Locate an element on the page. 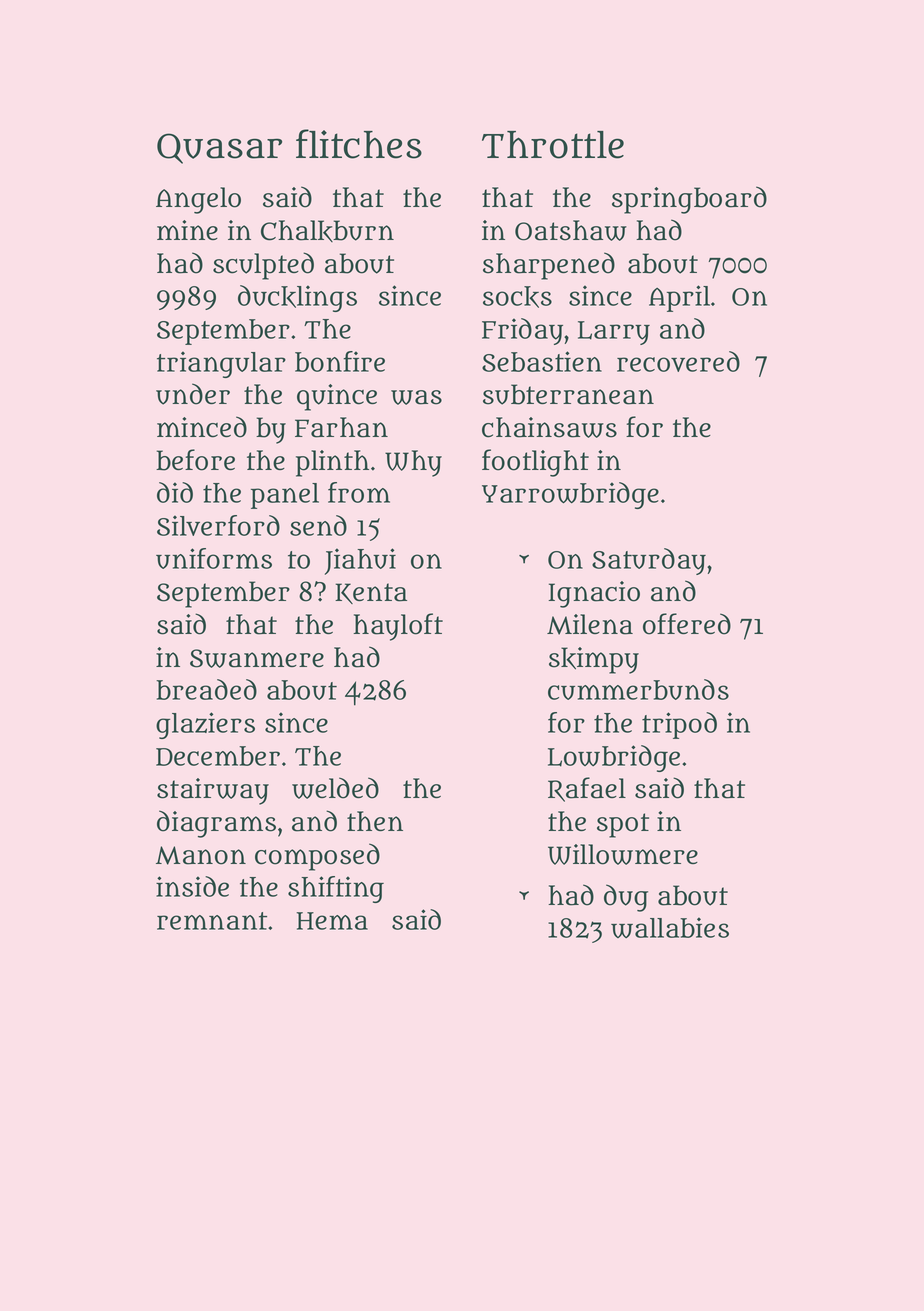  Quasar is located at coordinates (219, 148).
